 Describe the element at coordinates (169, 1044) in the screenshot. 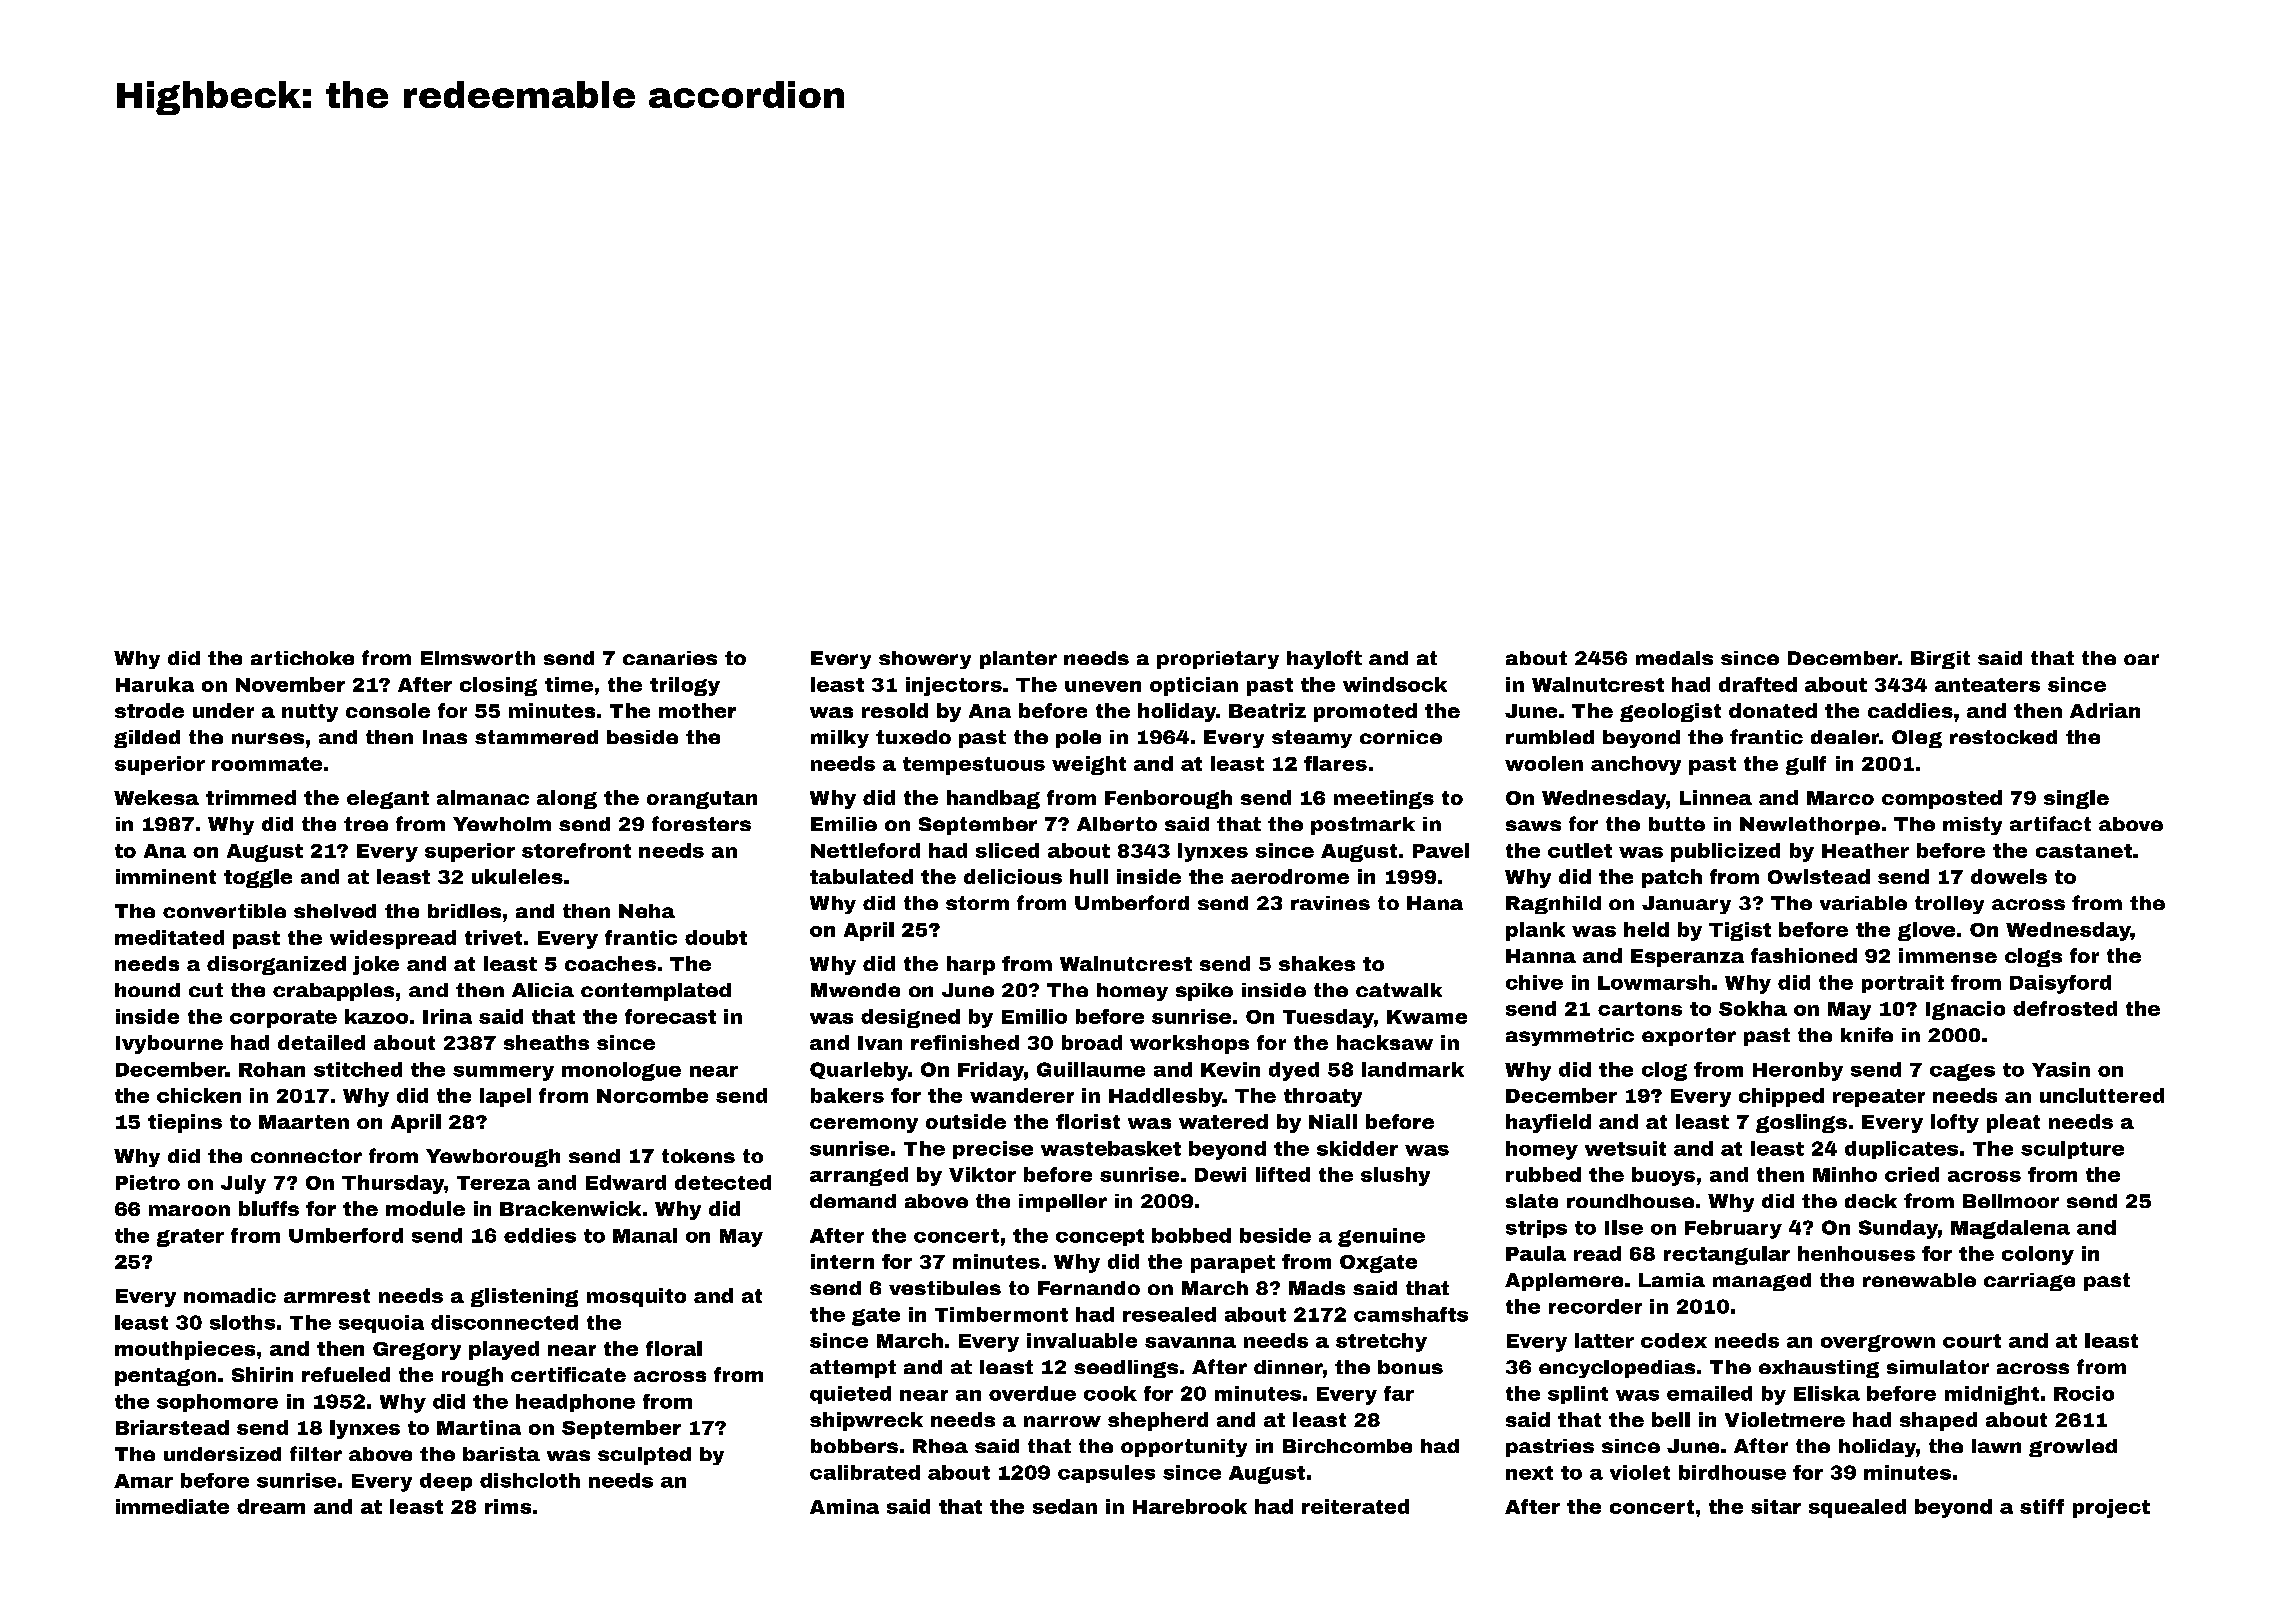

I see `Ivybourne` at that location.
